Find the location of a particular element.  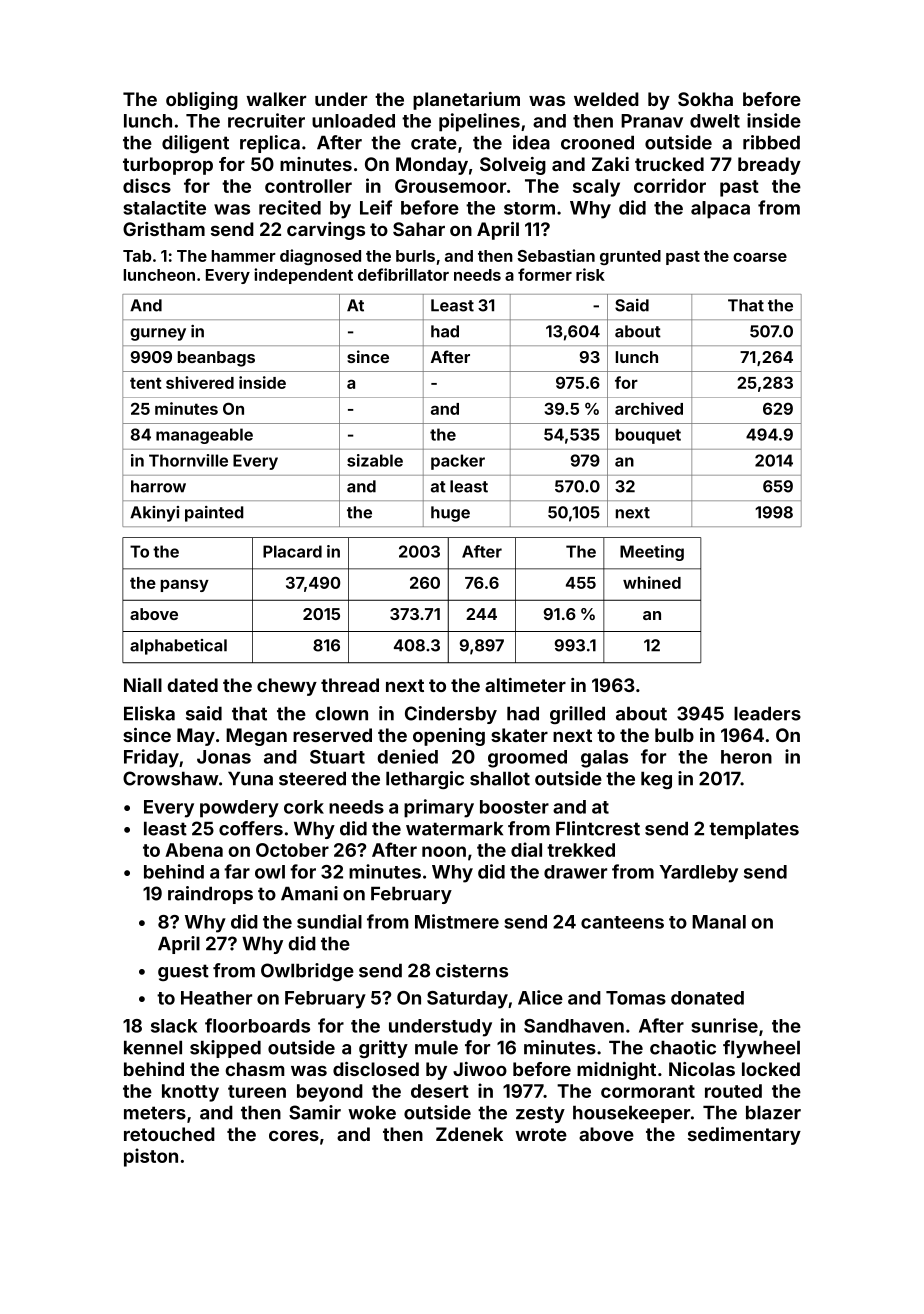

gritty is located at coordinates (383, 1049).
